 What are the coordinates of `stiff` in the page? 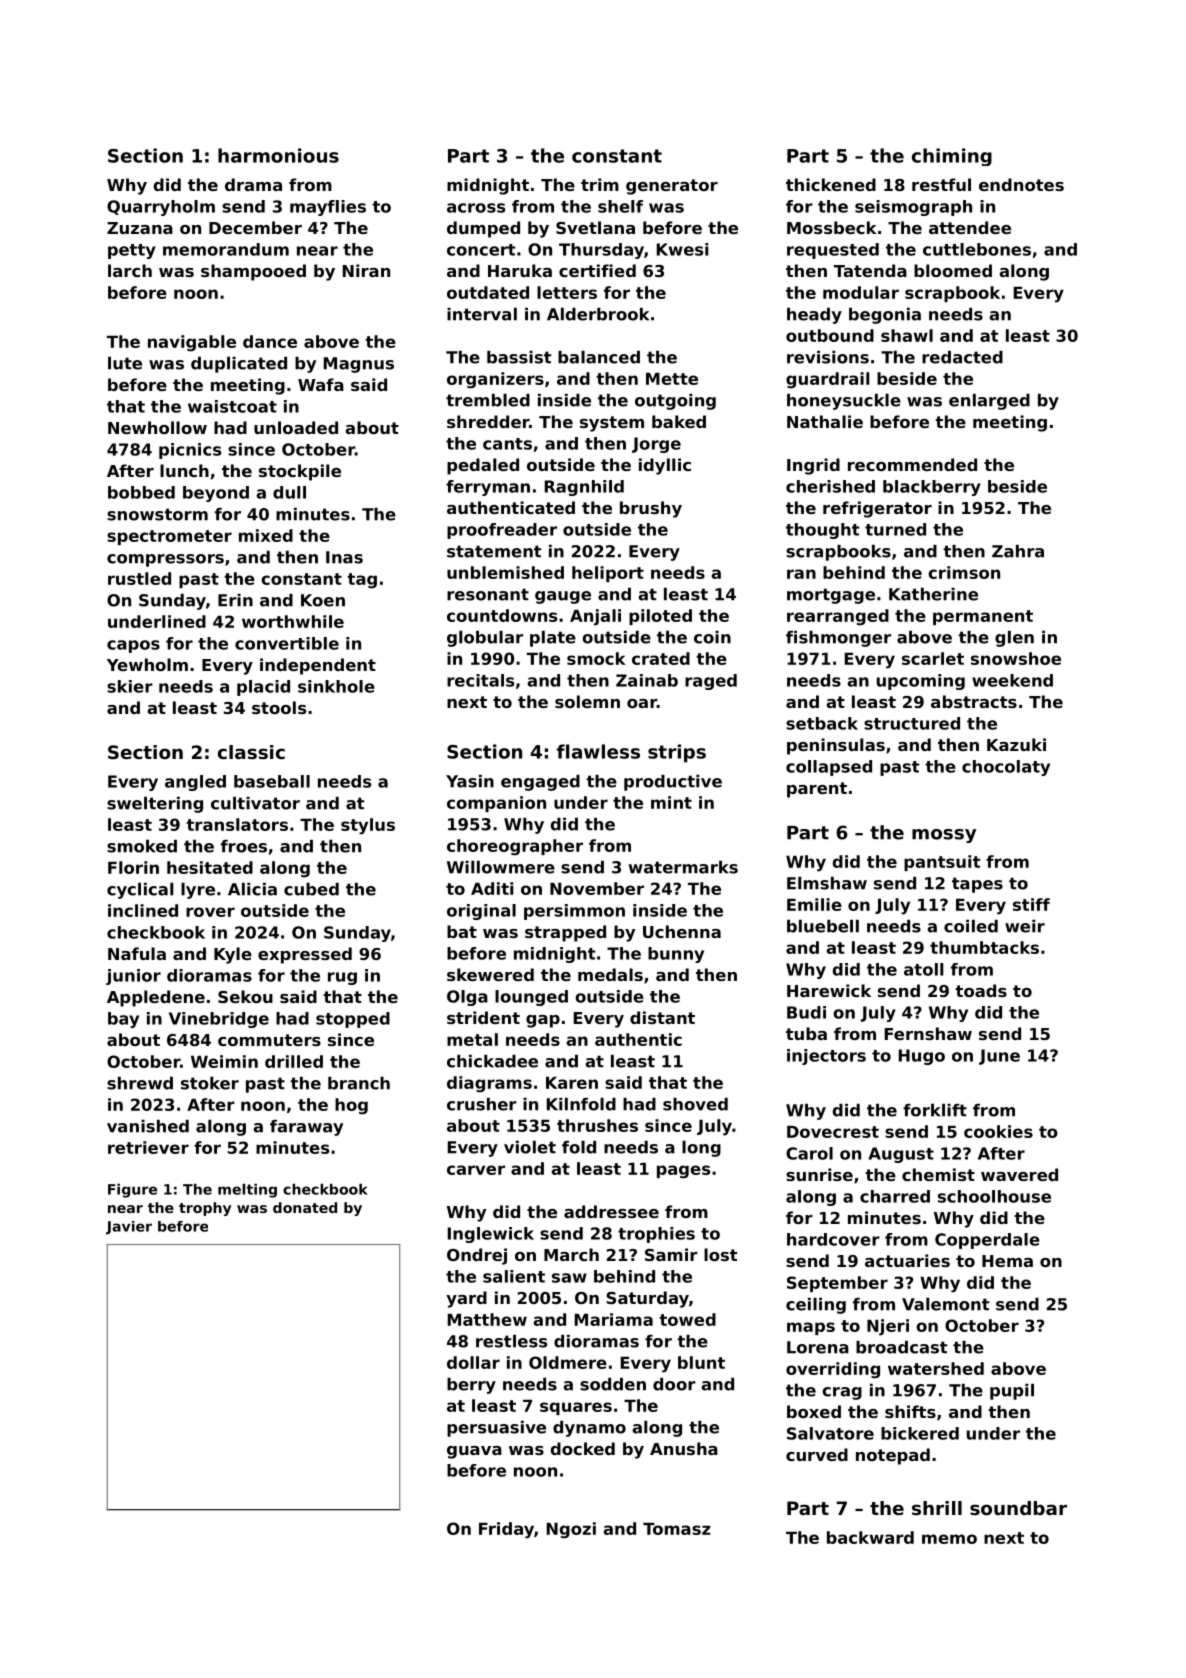 It's located at (1031, 904).
